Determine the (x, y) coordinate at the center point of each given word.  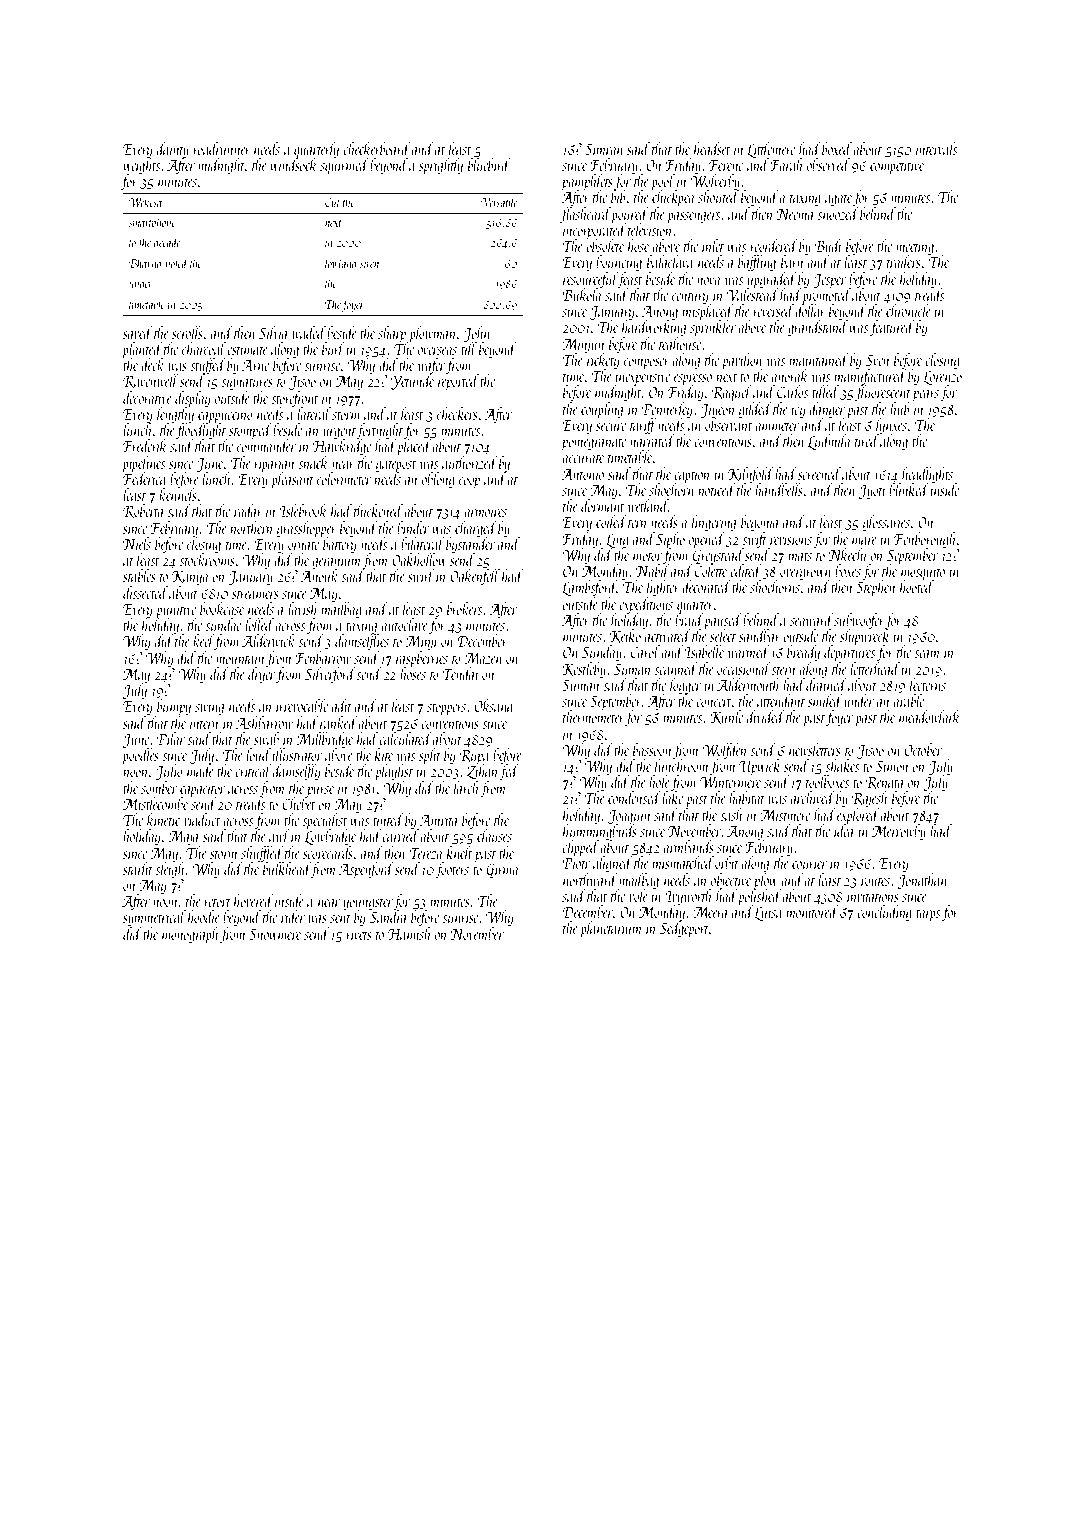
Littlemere (771, 150)
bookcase (222, 608)
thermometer (594, 717)
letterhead (875, 668)
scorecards (328, 852)
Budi (828, 245)
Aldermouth (748, 684)
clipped (580, 848)
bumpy (174, 707)
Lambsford (589, 588)
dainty (173, 150)
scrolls (187, 332)
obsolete (605, 246)
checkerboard (376, 148)
